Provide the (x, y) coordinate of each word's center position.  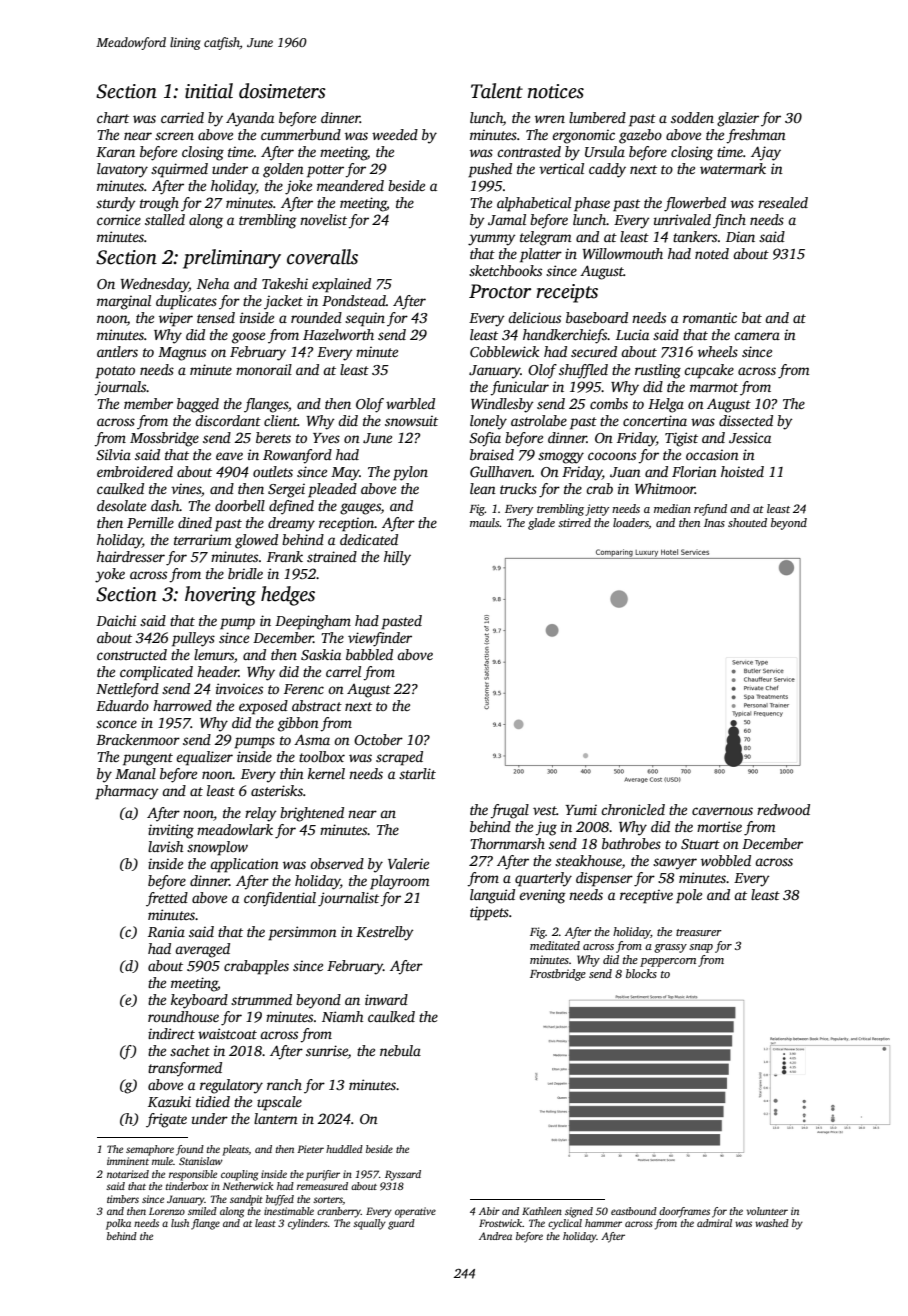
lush (180, 1223)
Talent (497, 91)
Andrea (495, 1236)
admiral (714, 1223)
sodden (692, 117)
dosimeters (282, 91)
